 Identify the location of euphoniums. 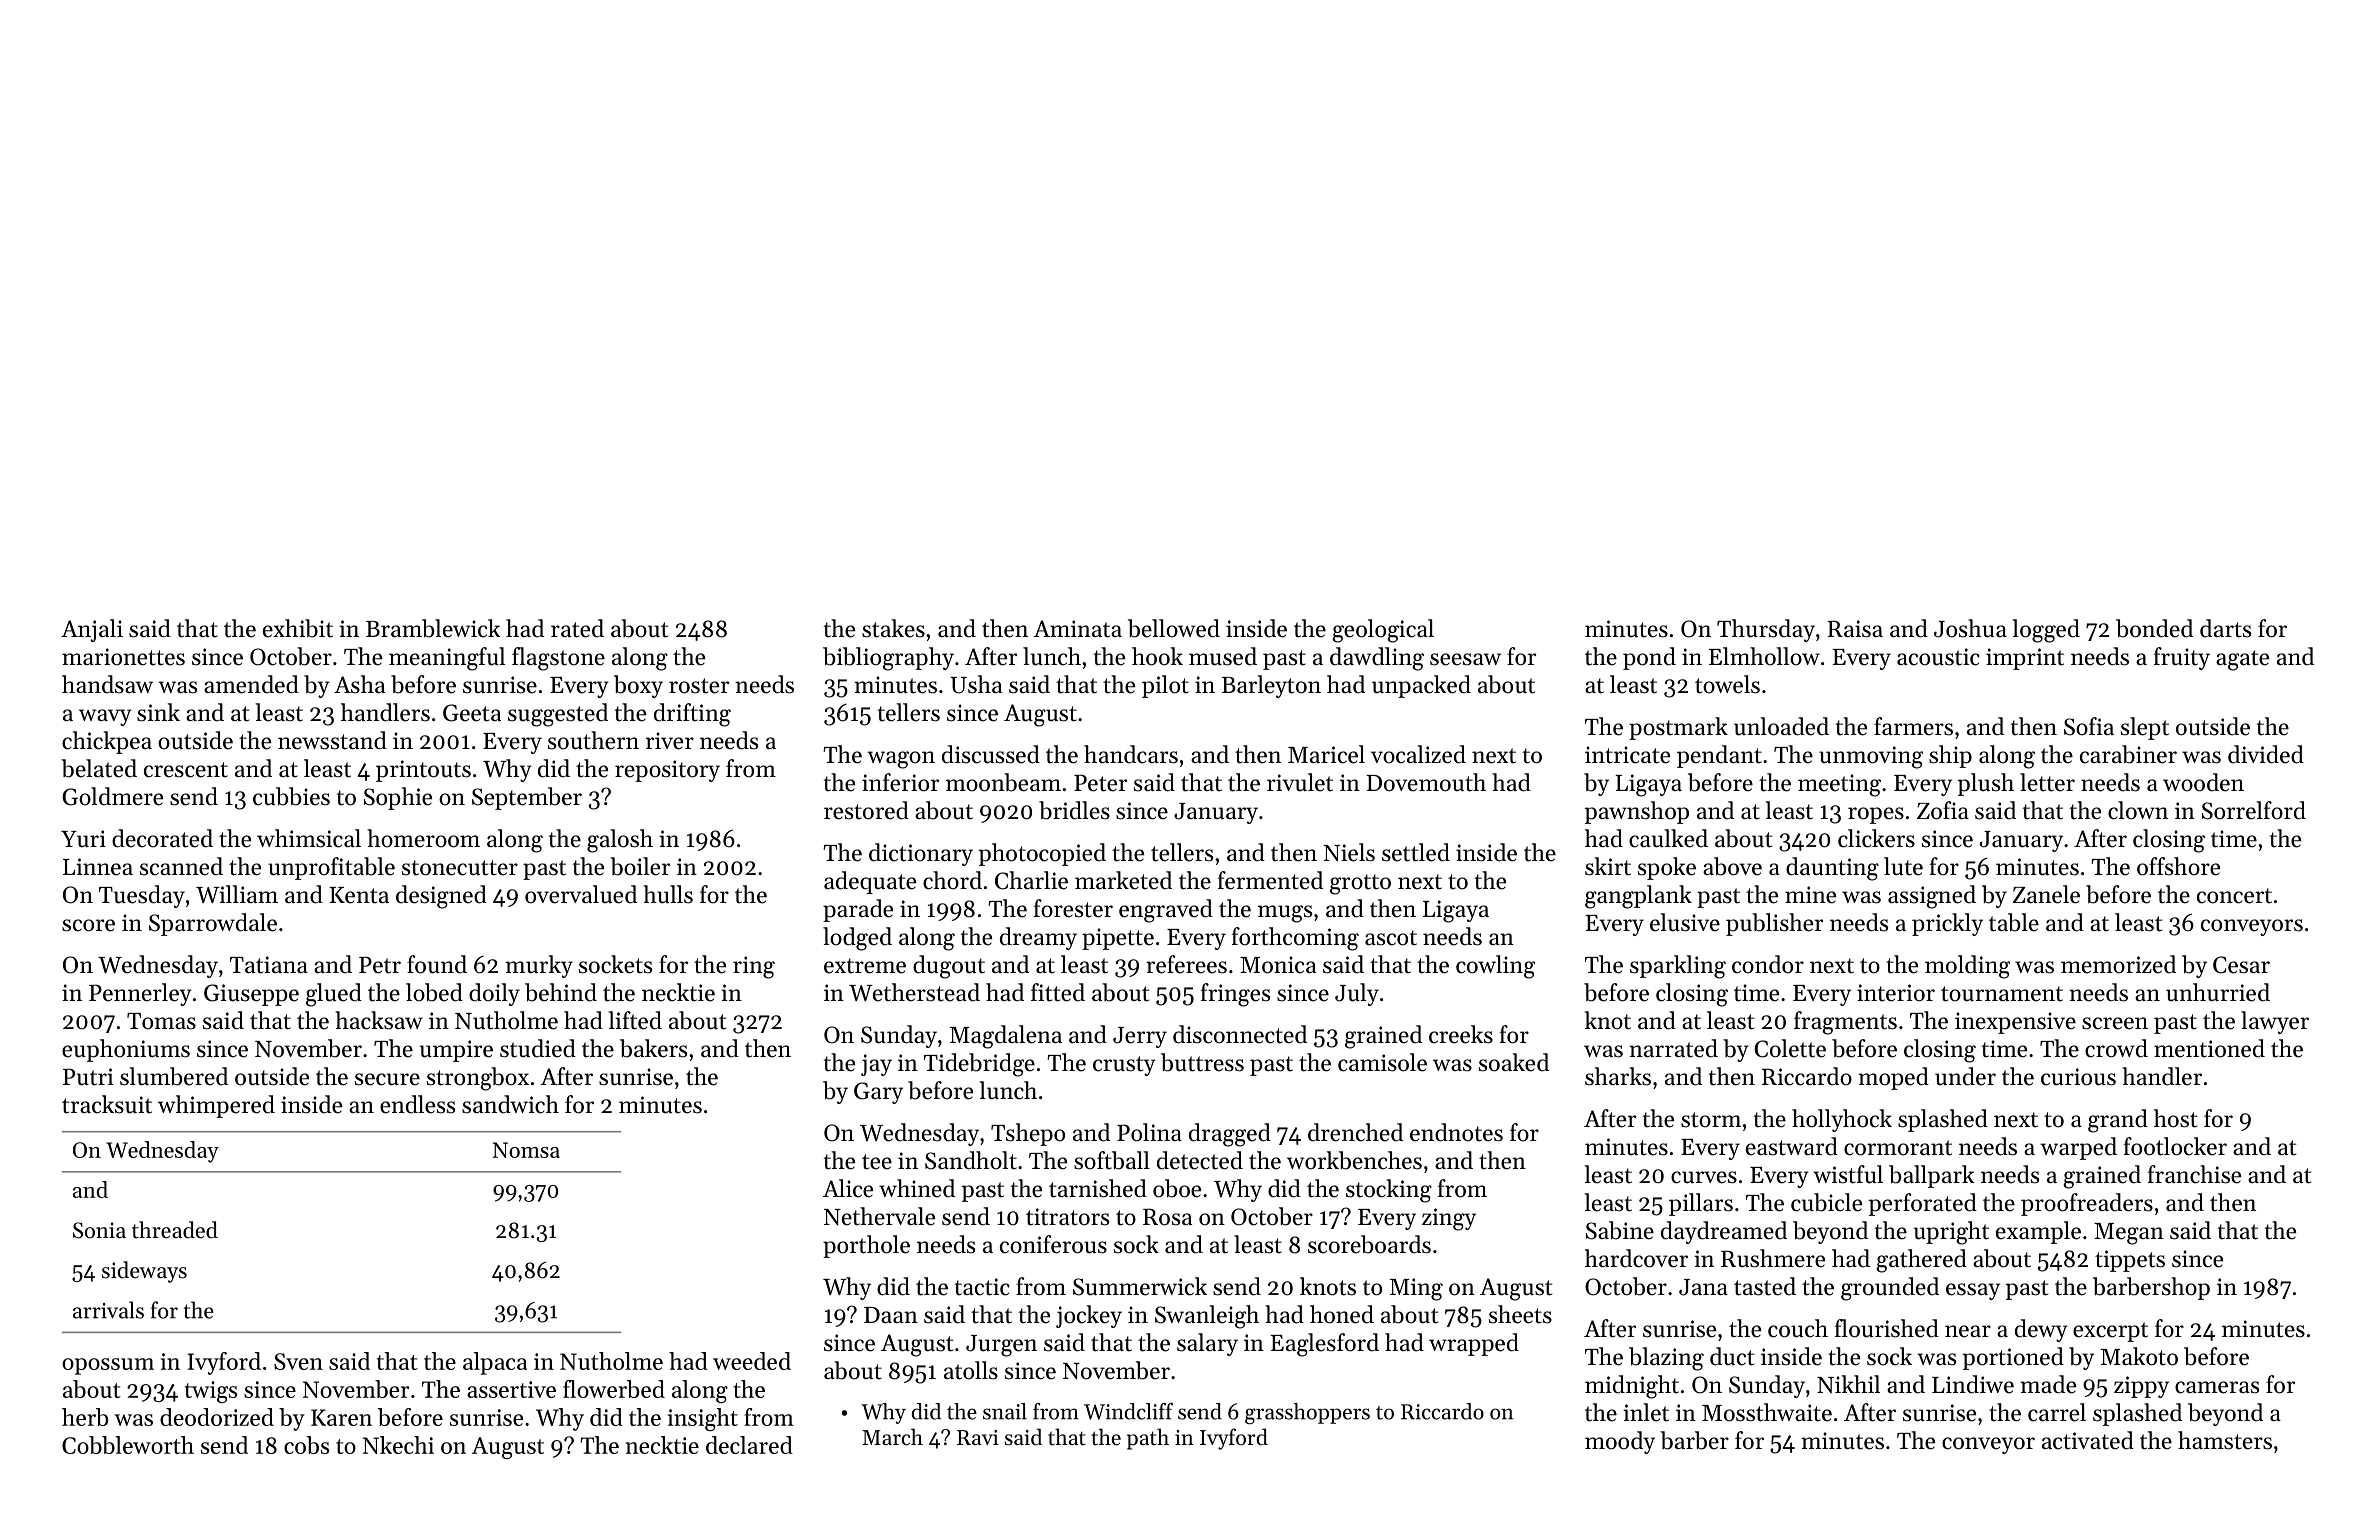
(126, 1050).
